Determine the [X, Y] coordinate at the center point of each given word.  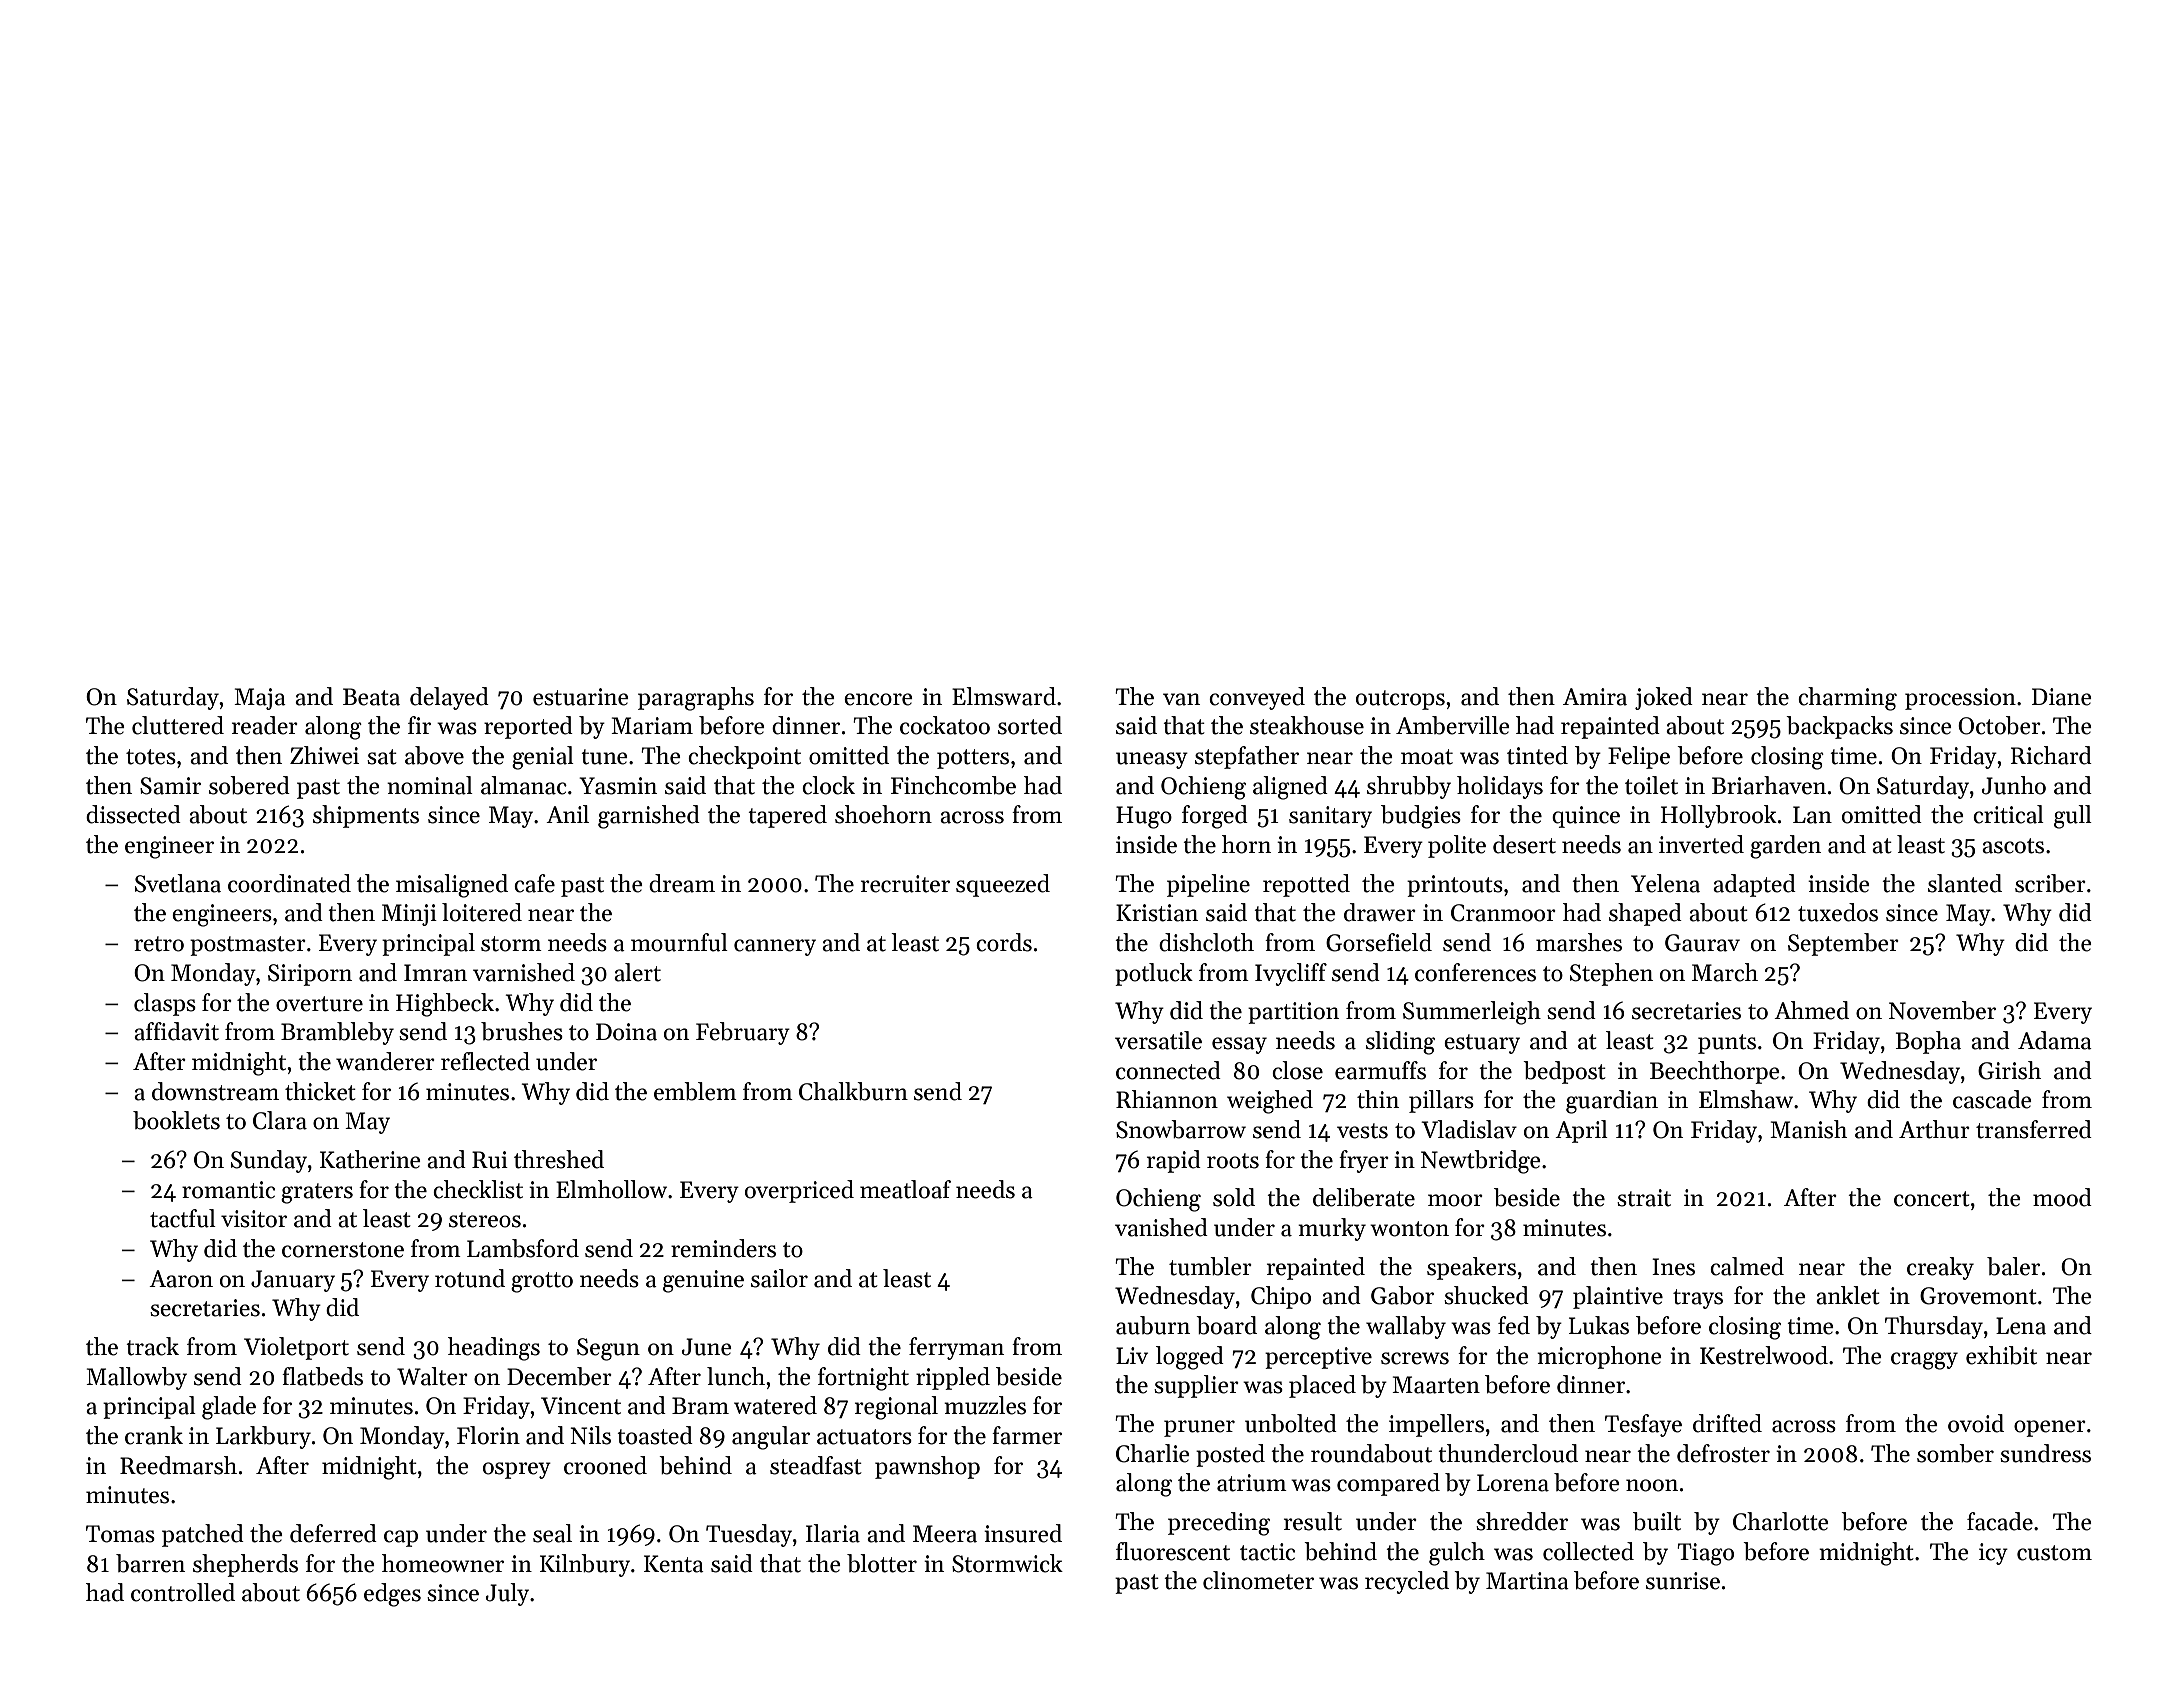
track [152, 1346]
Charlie [1153, 1453]
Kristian [1157, 913]
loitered [482, 912]
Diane [2062, 697]
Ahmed [1811, 1010]
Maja [260, 699]
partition [1293, 1013]
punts [1727, 1044]
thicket [320, 1091]
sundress [2045, 1453]
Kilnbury [585, 1565]
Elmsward [1004, 696]
